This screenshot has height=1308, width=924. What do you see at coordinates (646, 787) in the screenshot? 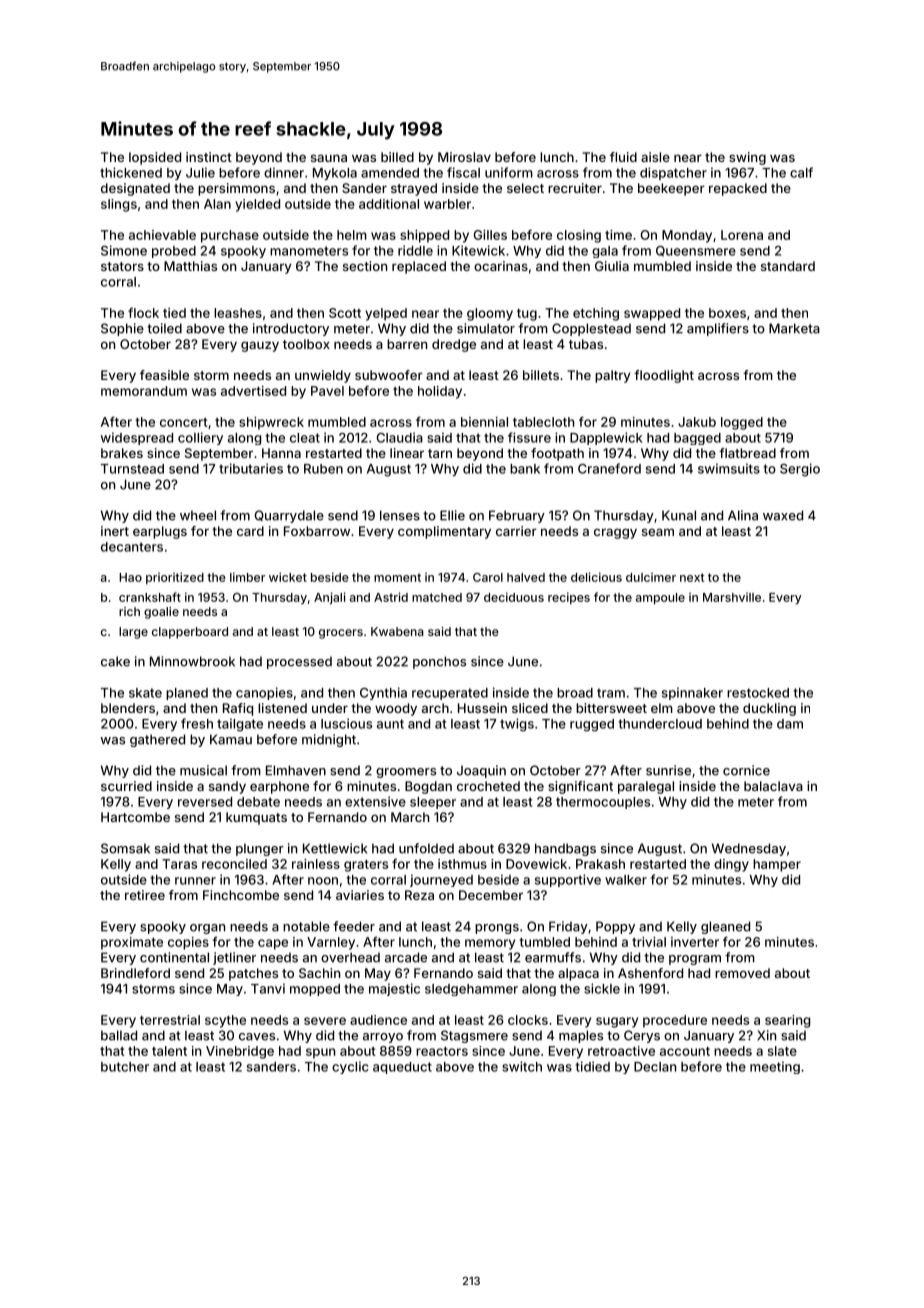
I see `paralegal` at bounding box center [646, 787].
